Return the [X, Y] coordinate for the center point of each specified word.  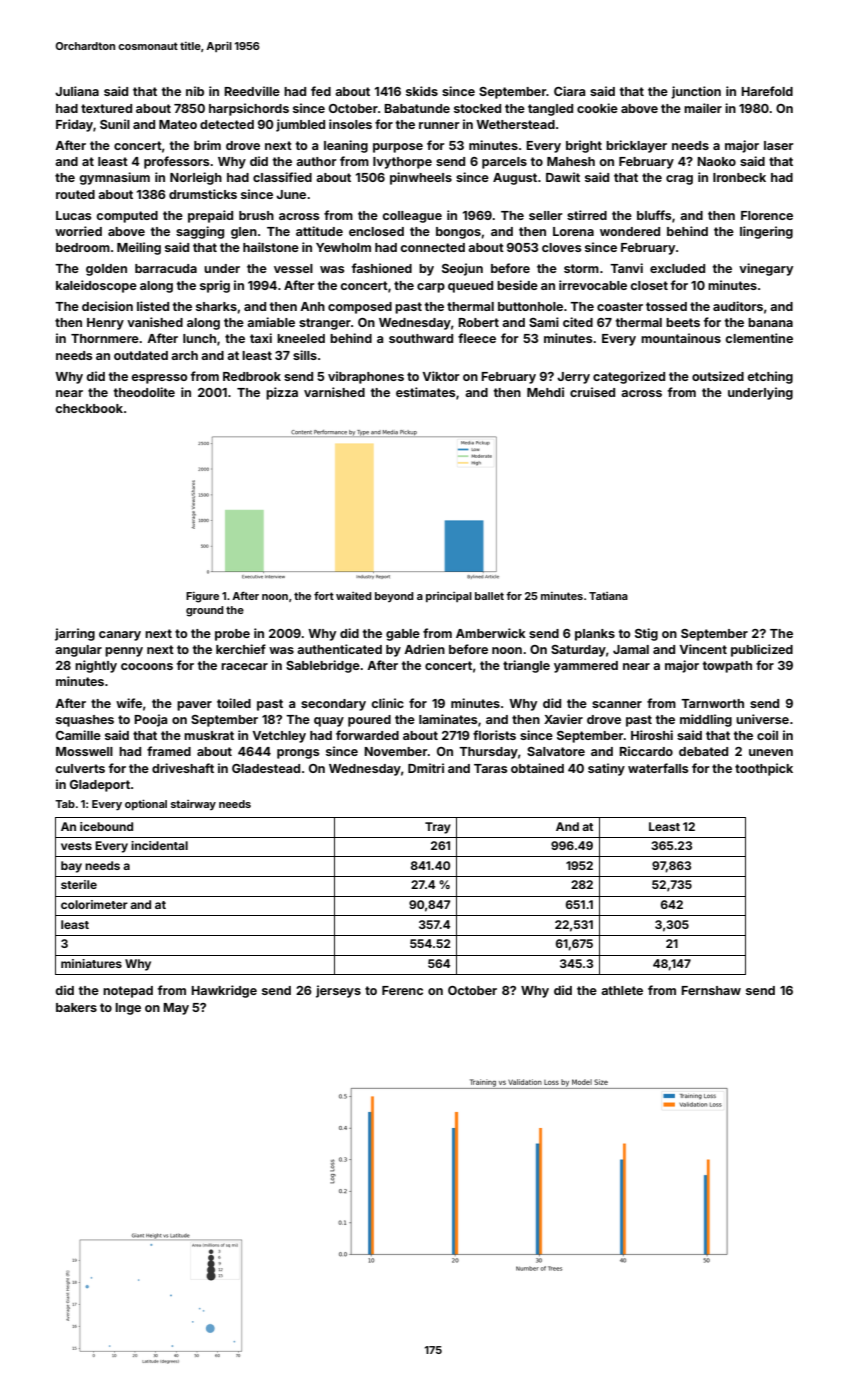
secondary [333, 705]
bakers [76, 1007]
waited [354, 596]
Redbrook [252, 376]
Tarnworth [712, 703]
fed [321, 91]
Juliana [77, 91]
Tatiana [608, 596]
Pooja [150, 720]
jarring [75, 634]
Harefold [767, 91]
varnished [334, 392]
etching [770, 377]
